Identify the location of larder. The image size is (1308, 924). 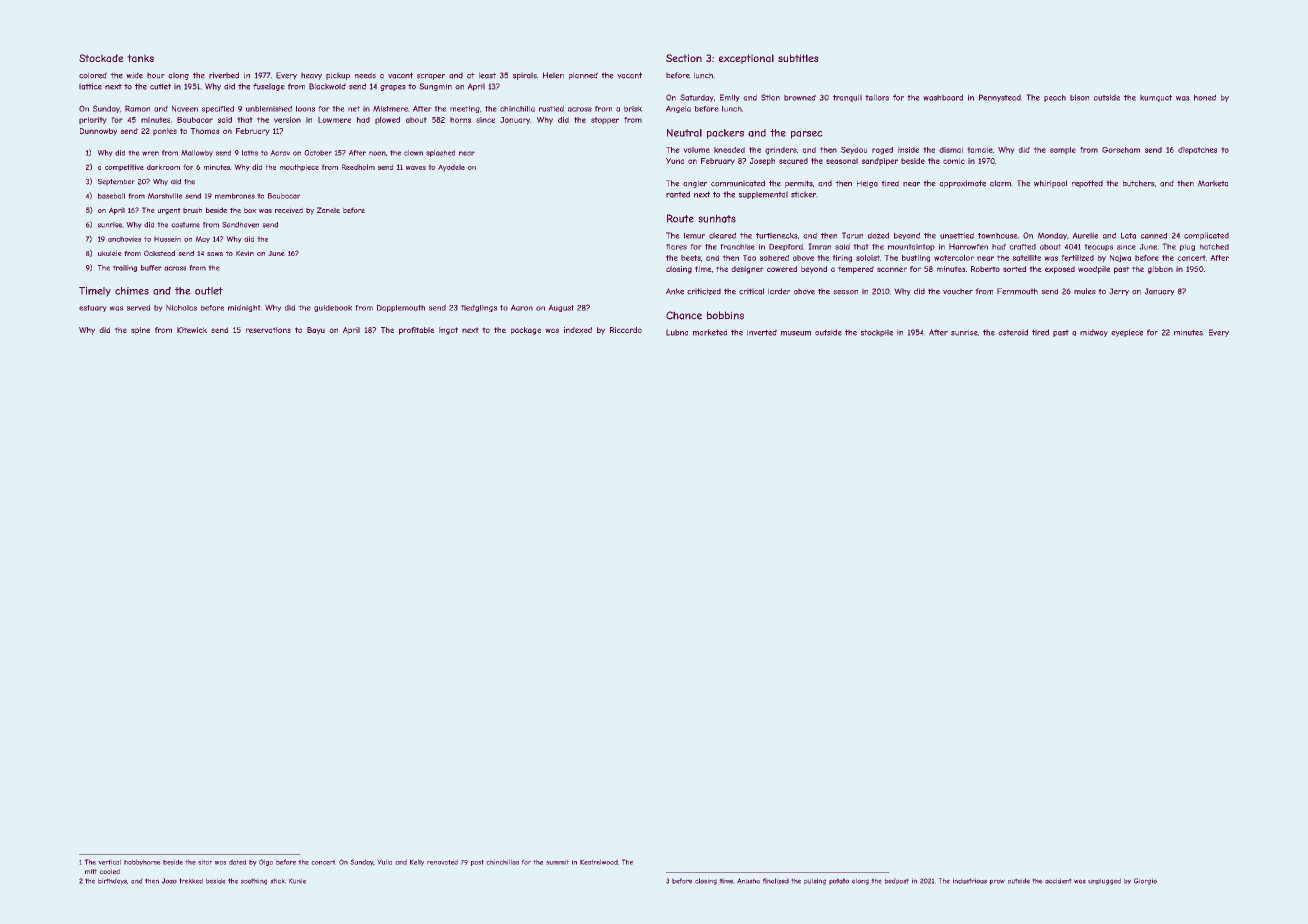
(779, 291).
